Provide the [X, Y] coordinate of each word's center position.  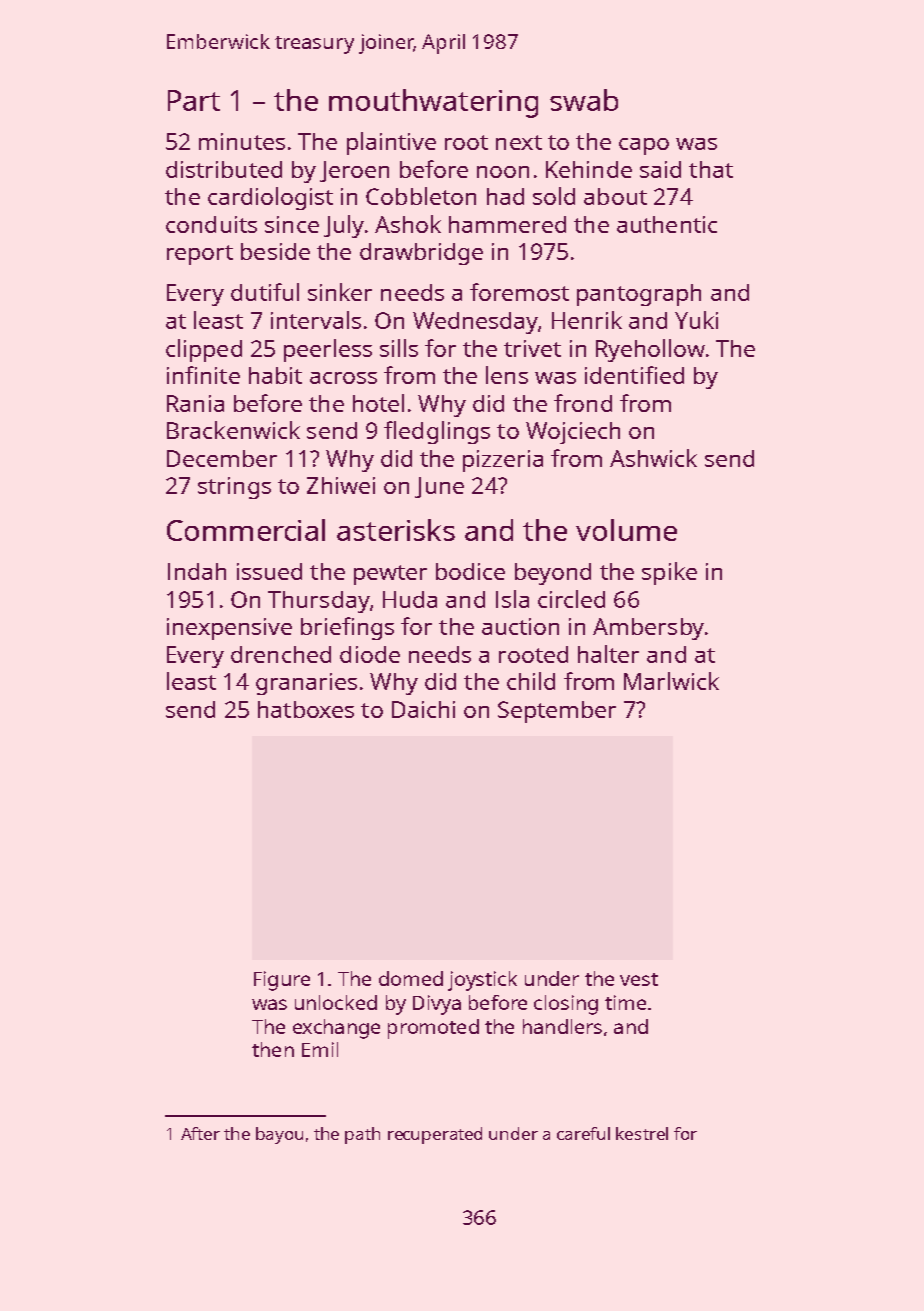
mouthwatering [433, 103]
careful [583, 1133]
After [200, 1133]
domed [411, 978]
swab [584, 100]
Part [194, 100]
